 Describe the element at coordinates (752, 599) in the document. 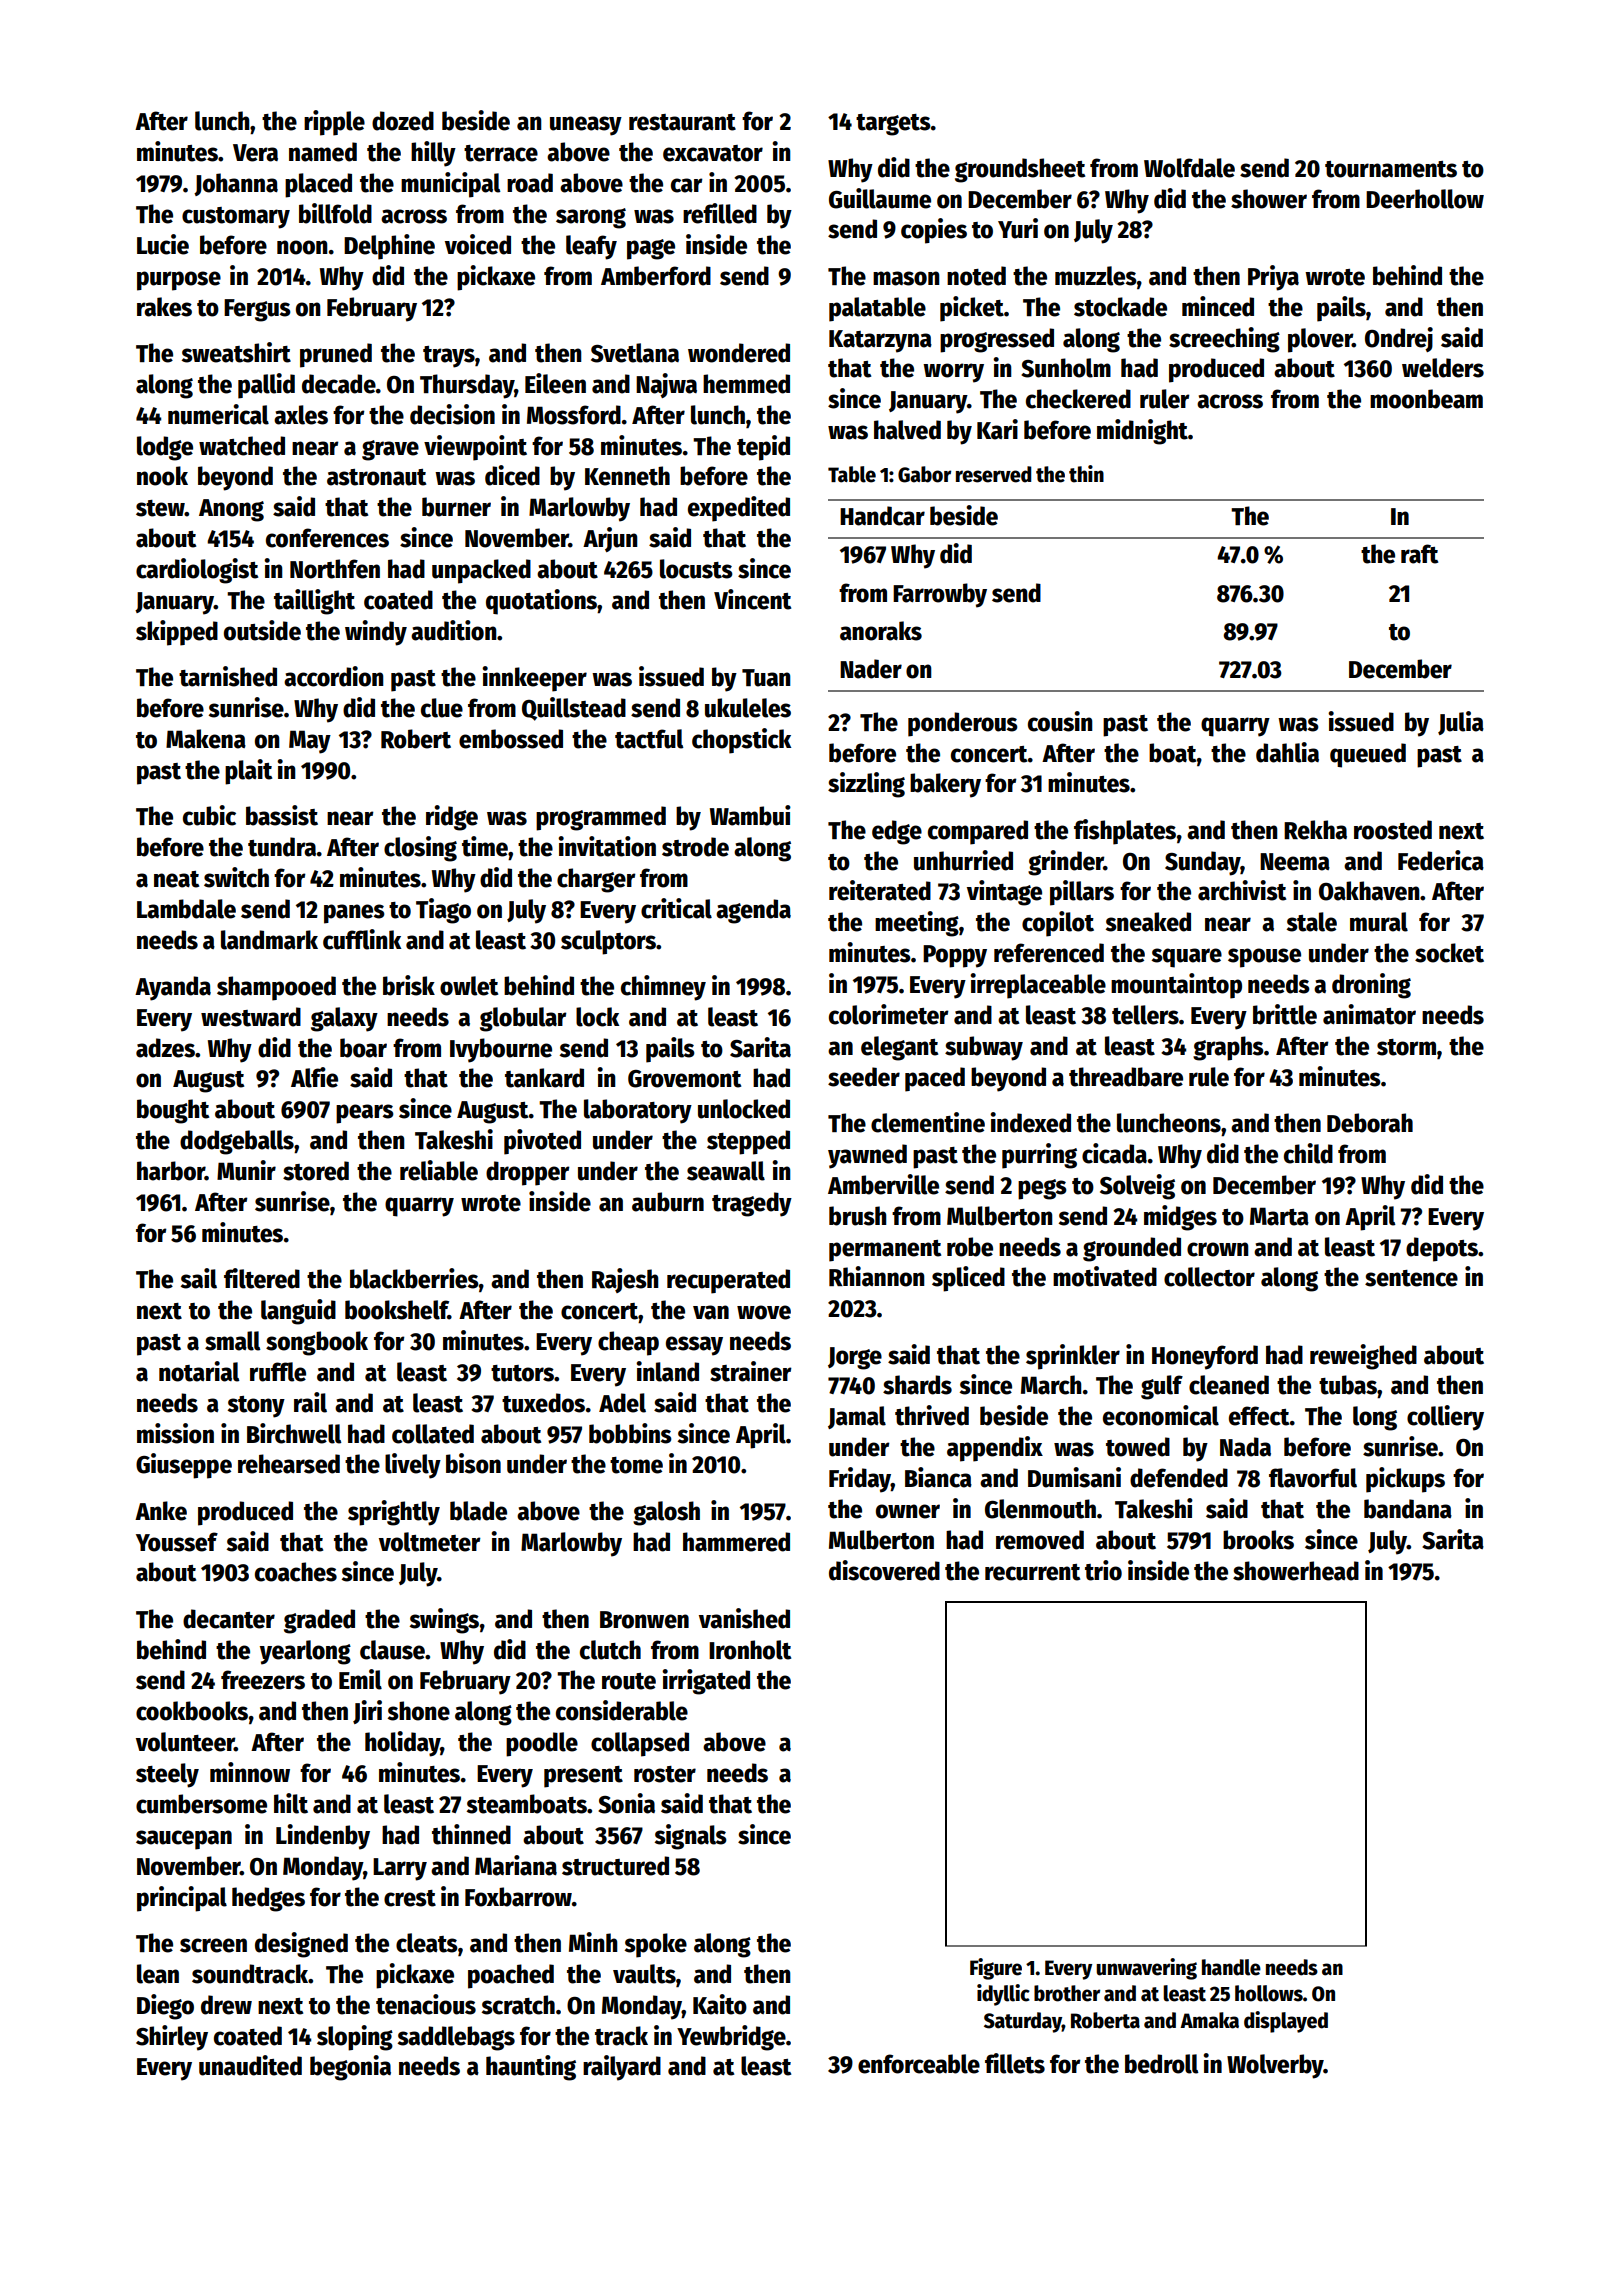

I see `Vincent` at that location.
